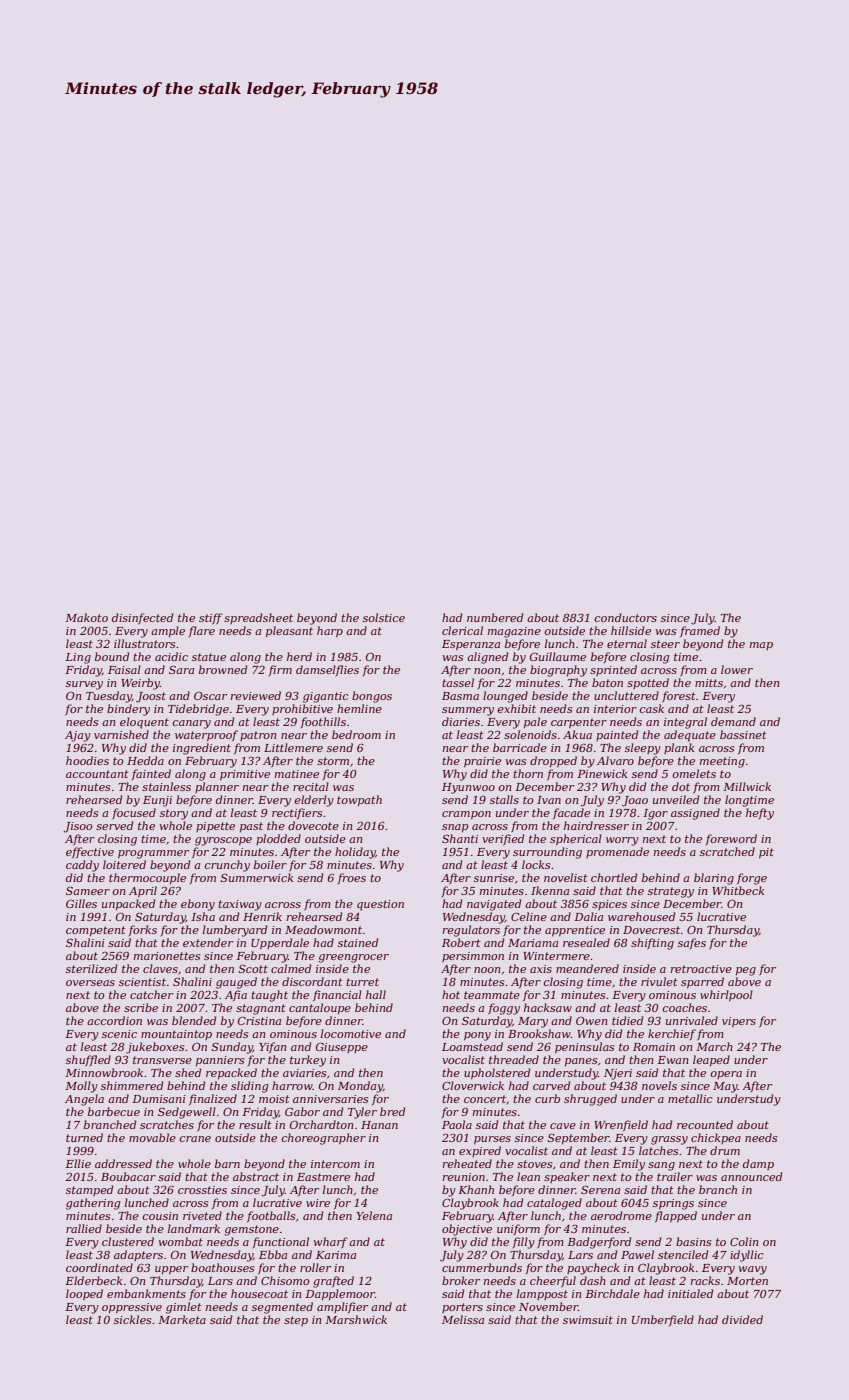 The height and width of the document is (1400, 849). I want to click on dot, so click(681, 786).
